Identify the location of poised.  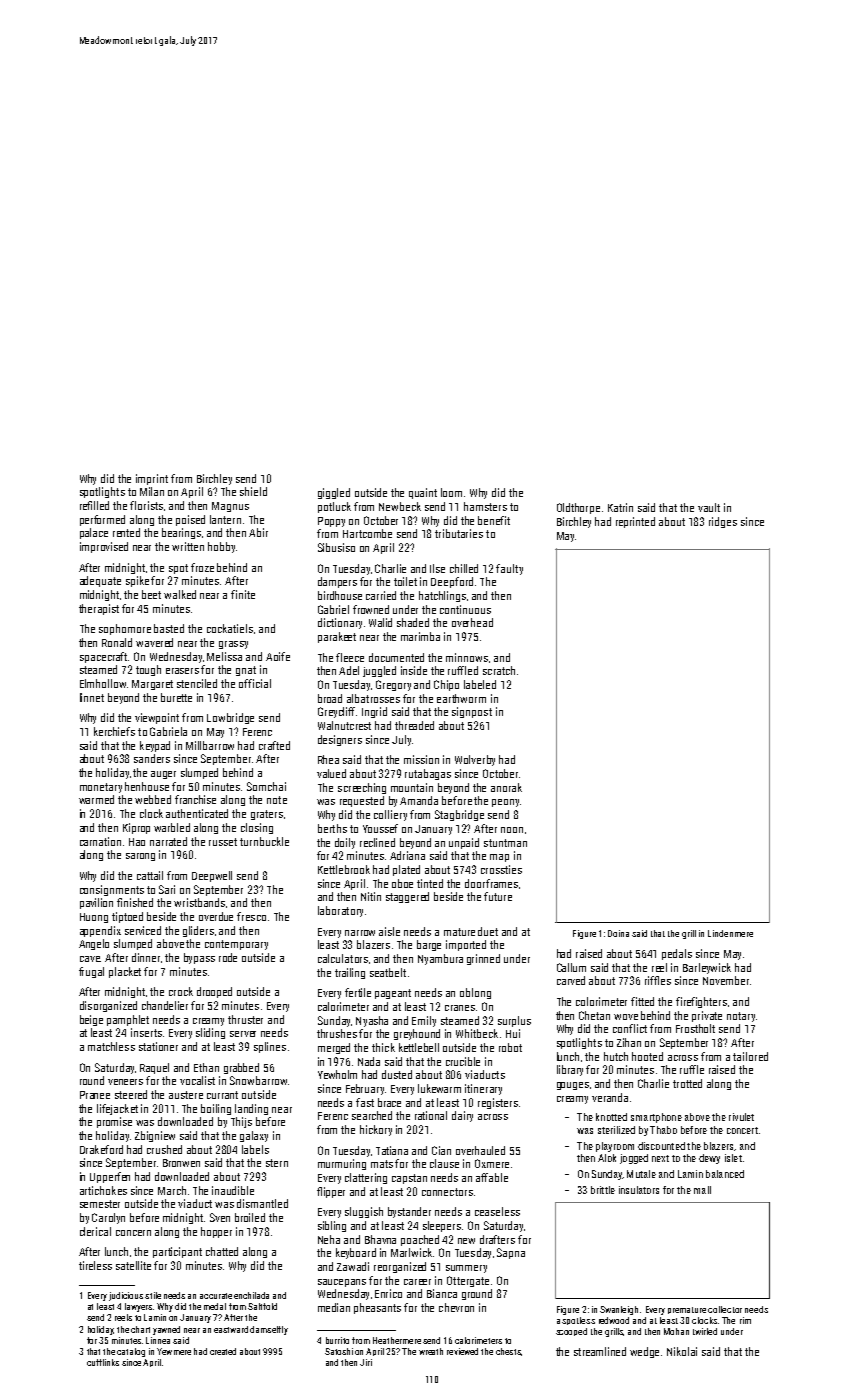
(190, 520).
